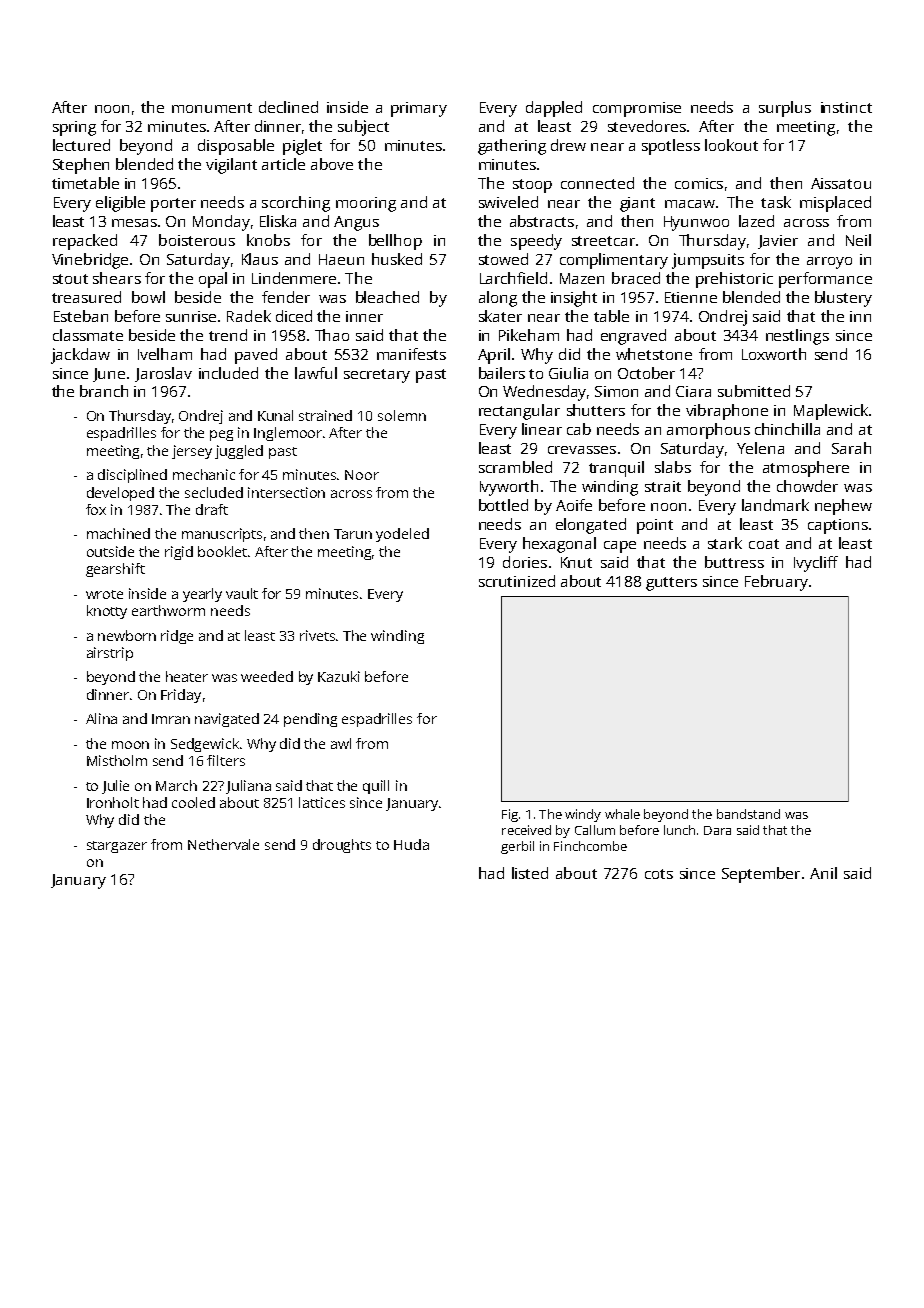  I want to click on surplus, so click(785, 109).
